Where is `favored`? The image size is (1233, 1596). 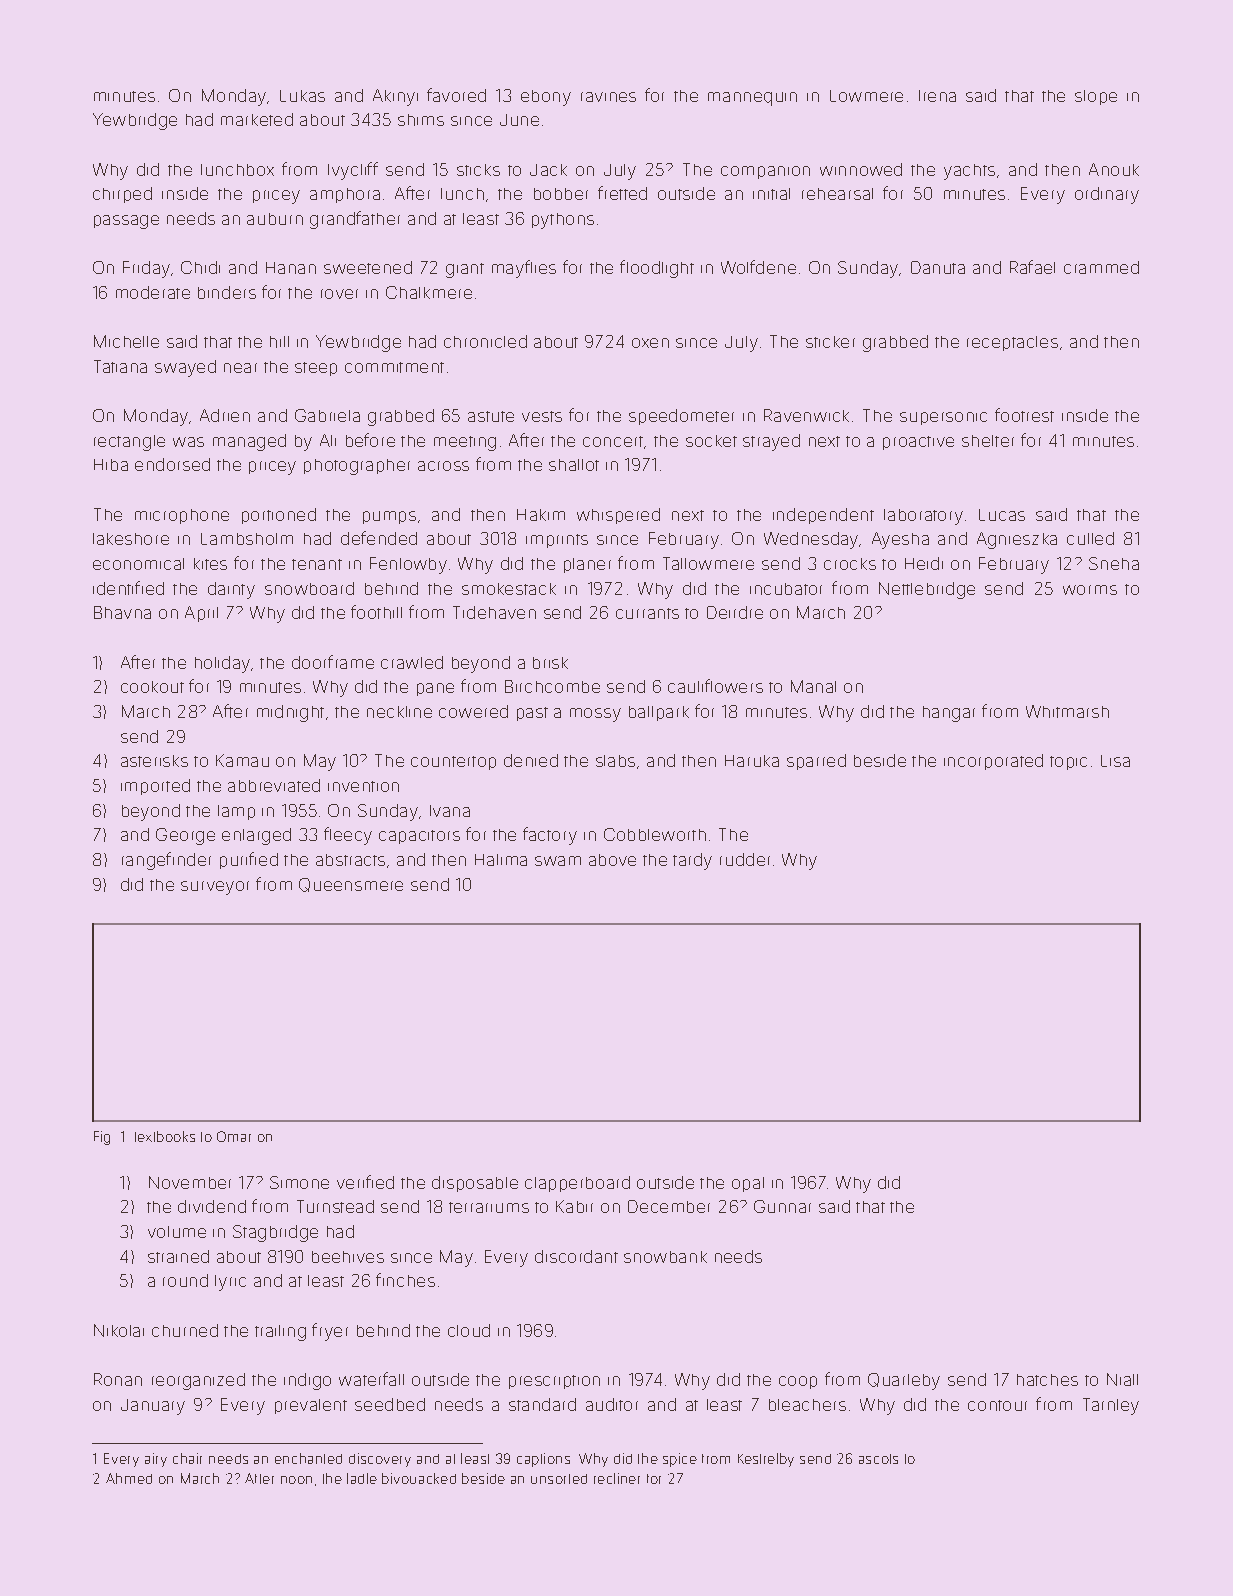
favored is located at coordinates (456, 95).
